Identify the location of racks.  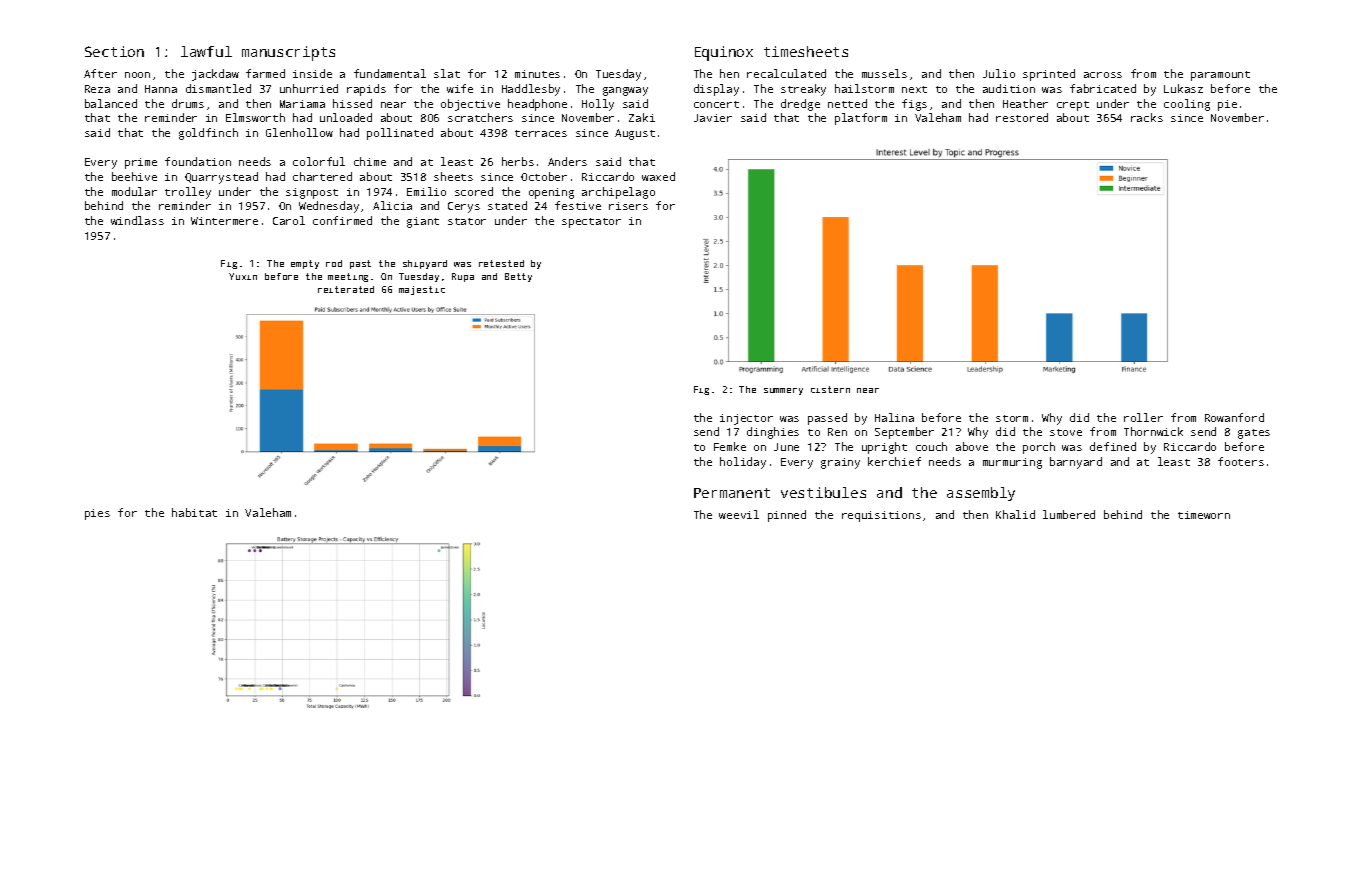
(1147, 117).
